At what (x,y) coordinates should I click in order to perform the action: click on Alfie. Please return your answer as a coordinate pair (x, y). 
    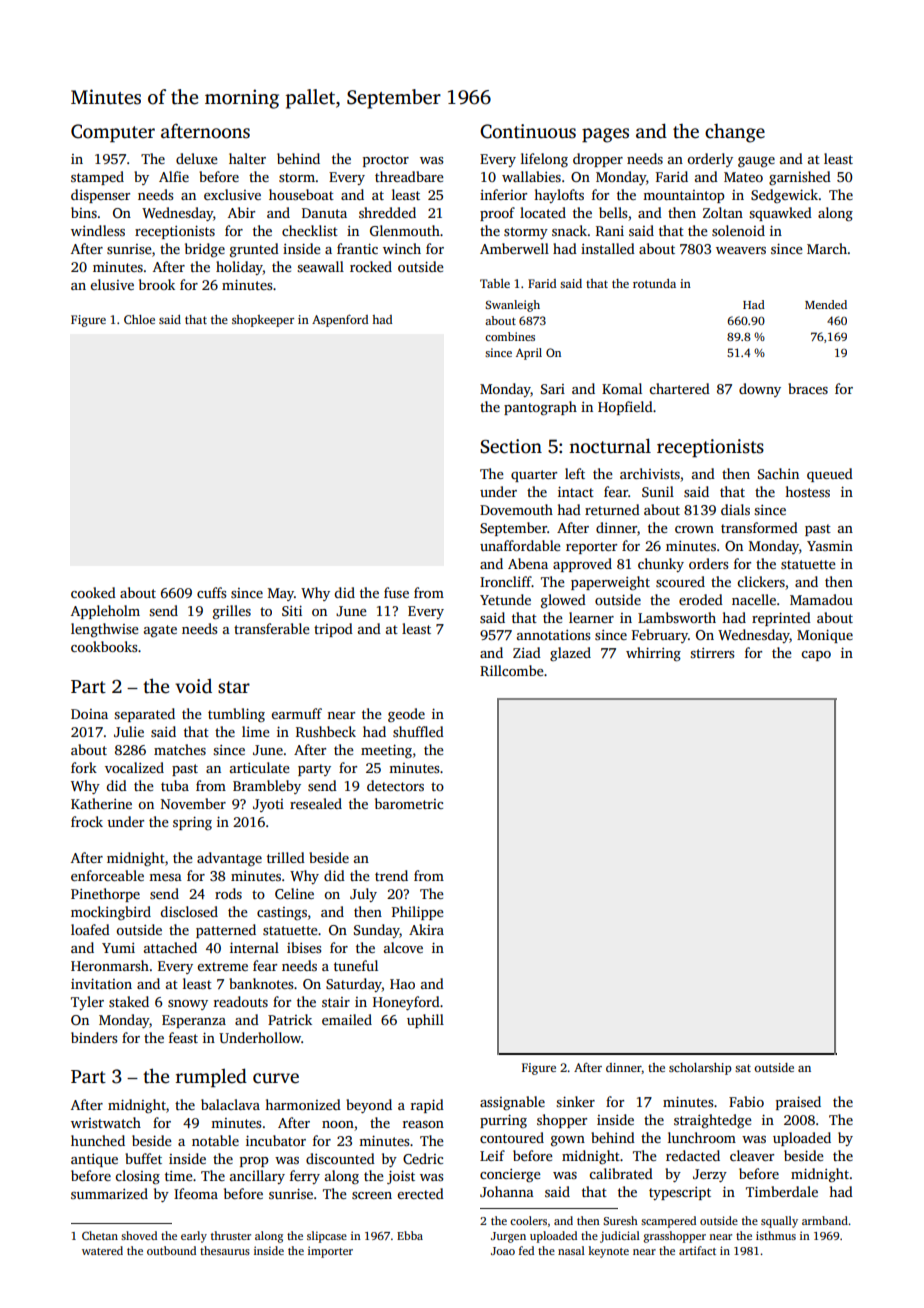
    Looking at the image, I should click on (174, 176).
